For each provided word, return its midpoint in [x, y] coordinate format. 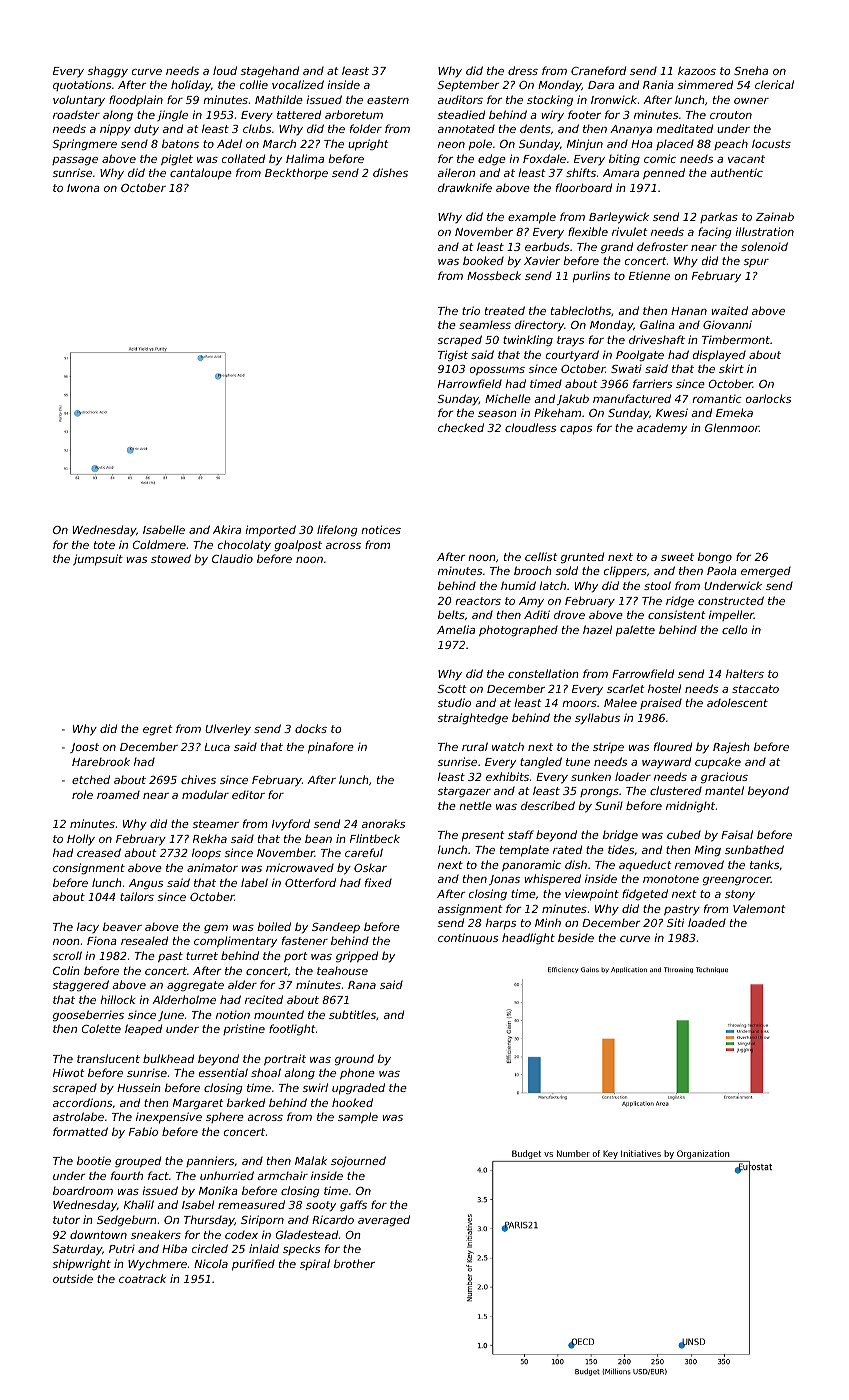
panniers [210, 1161]
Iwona [83, 188]
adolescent [737, 703]
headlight [528, 938]
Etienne [649, 275]
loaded [707, 922]
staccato [755, 689]
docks [311, 728]
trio [471, 310]
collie [254, 84]
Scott [452, 689]
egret [158, 730]
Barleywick [619, 218]
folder [366, 128]
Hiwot [69, 1072]
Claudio [232, 558]
